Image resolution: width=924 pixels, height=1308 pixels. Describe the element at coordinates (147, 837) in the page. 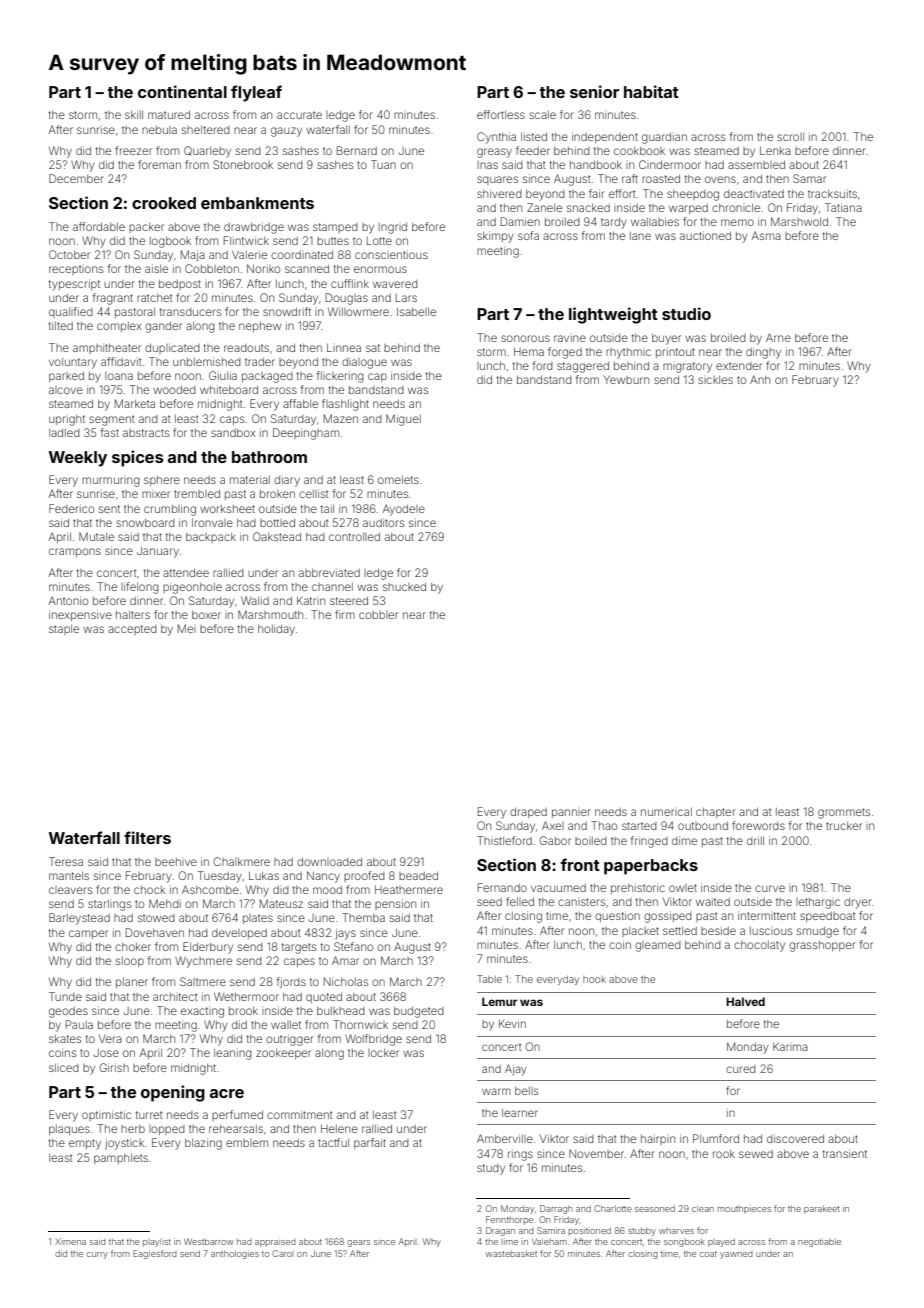

I see `filters` at that location.
